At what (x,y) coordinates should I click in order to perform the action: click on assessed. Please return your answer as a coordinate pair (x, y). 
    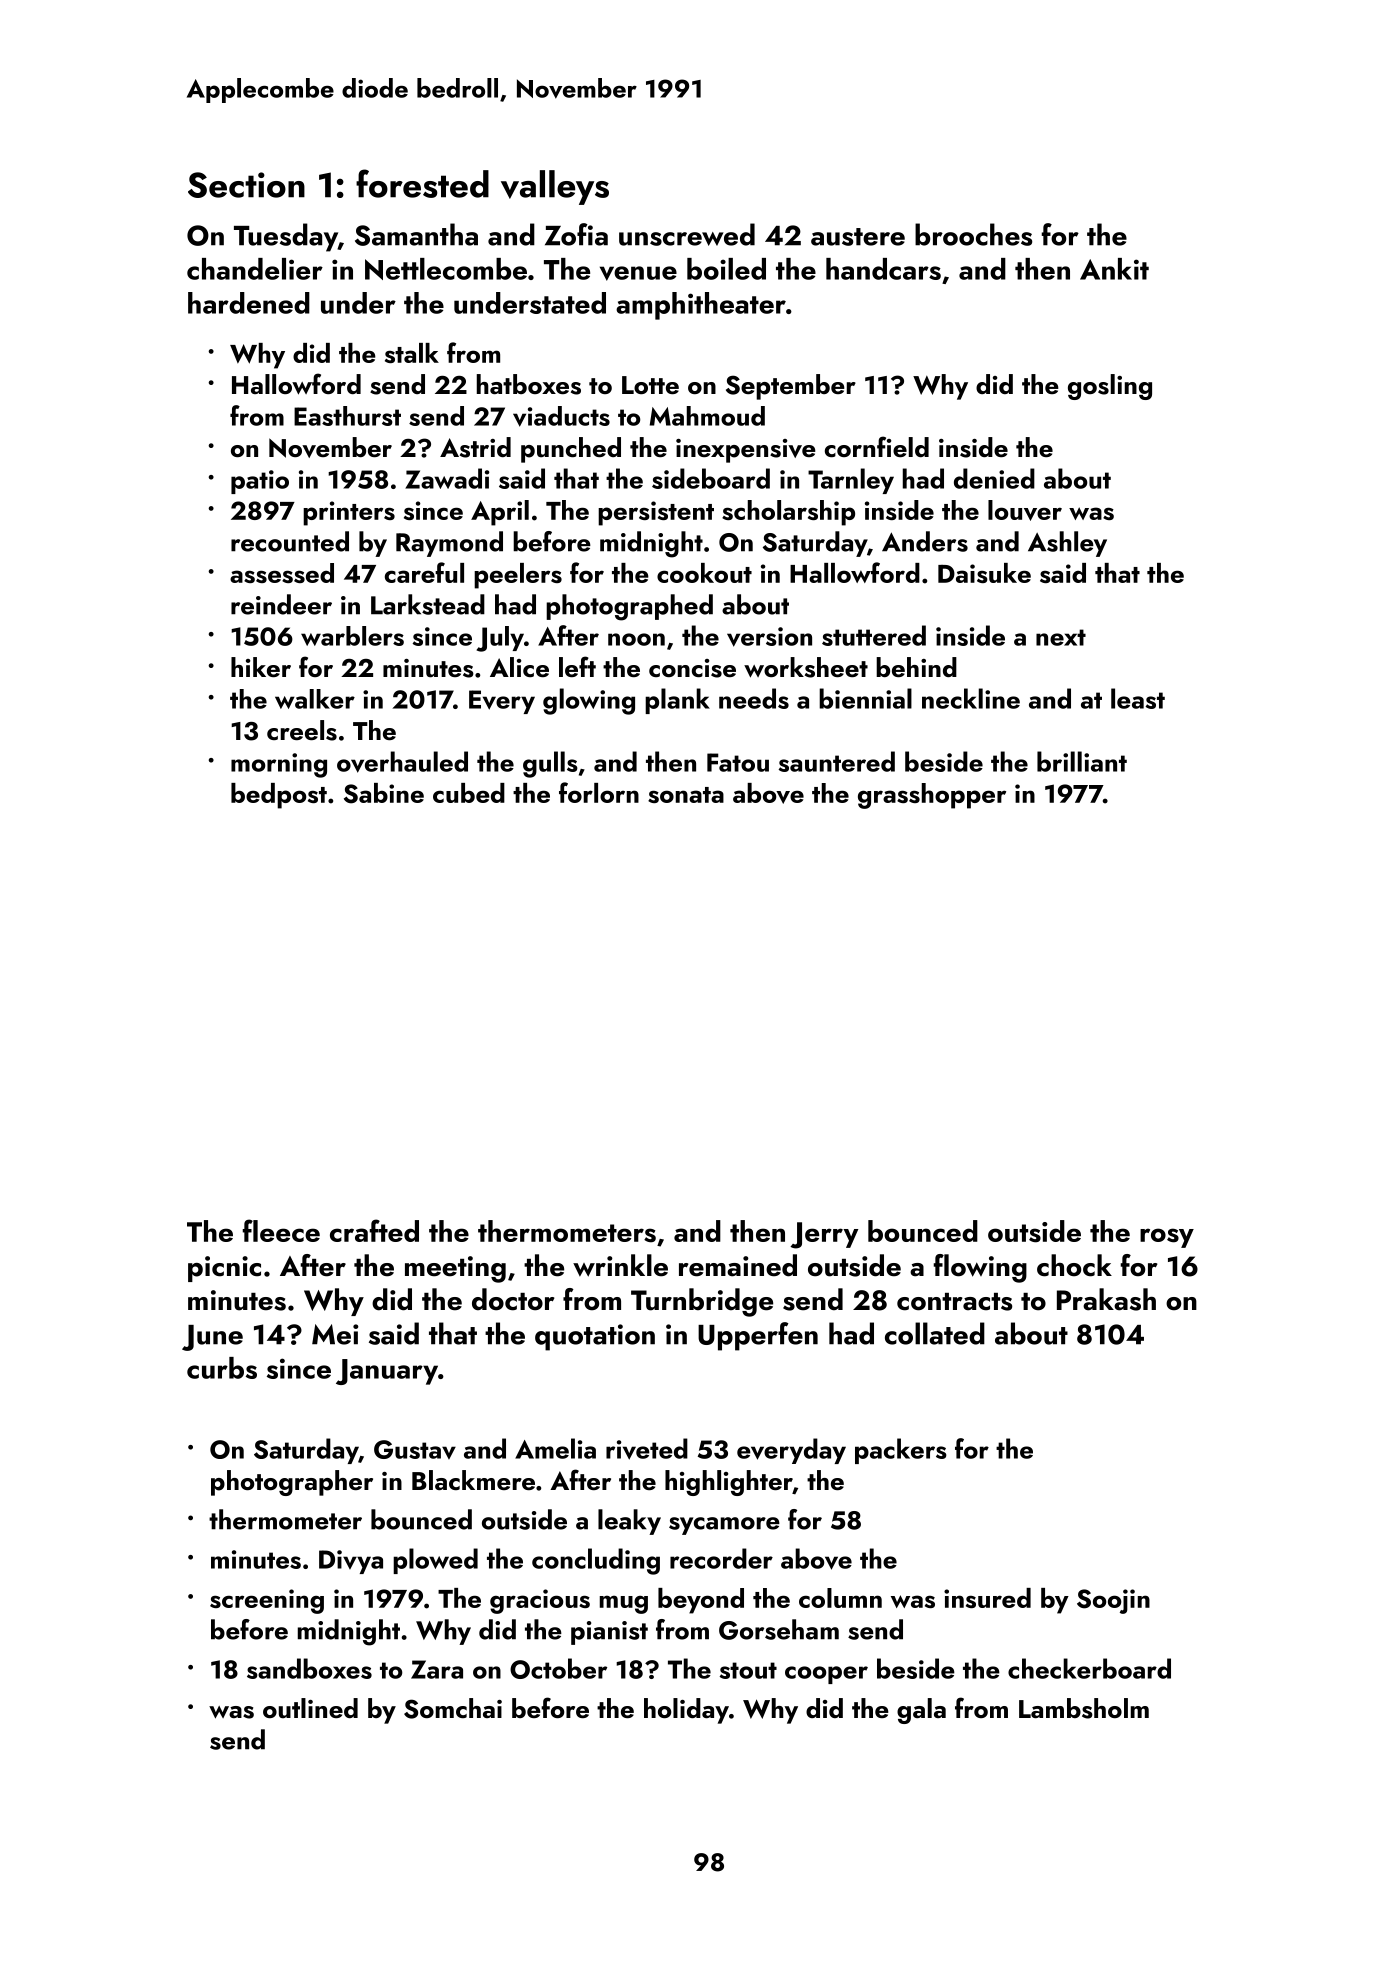
    Looking at the image, I should click on (282, 573).
